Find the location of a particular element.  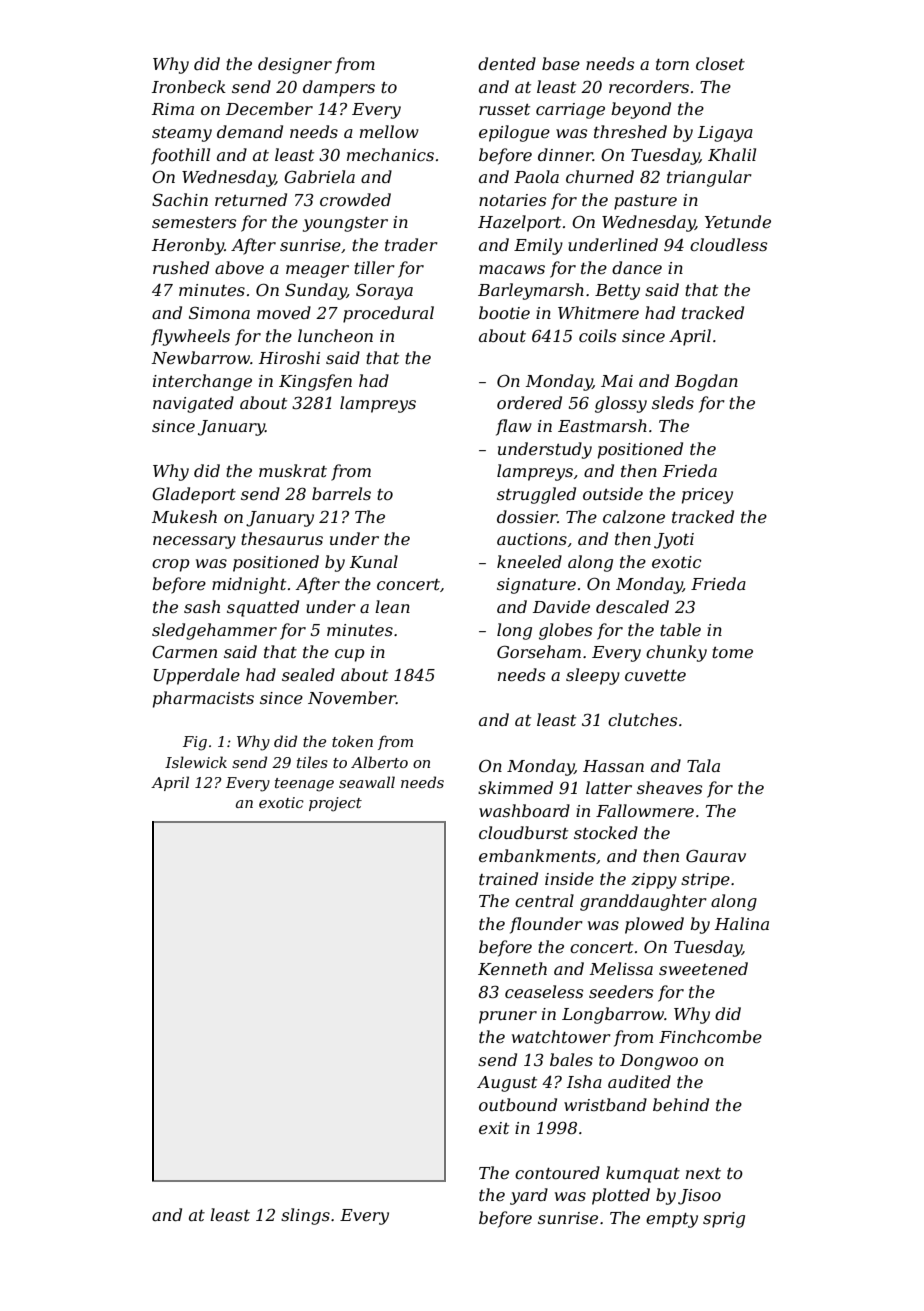

Gladeport is located at coordinates (194, 495).
